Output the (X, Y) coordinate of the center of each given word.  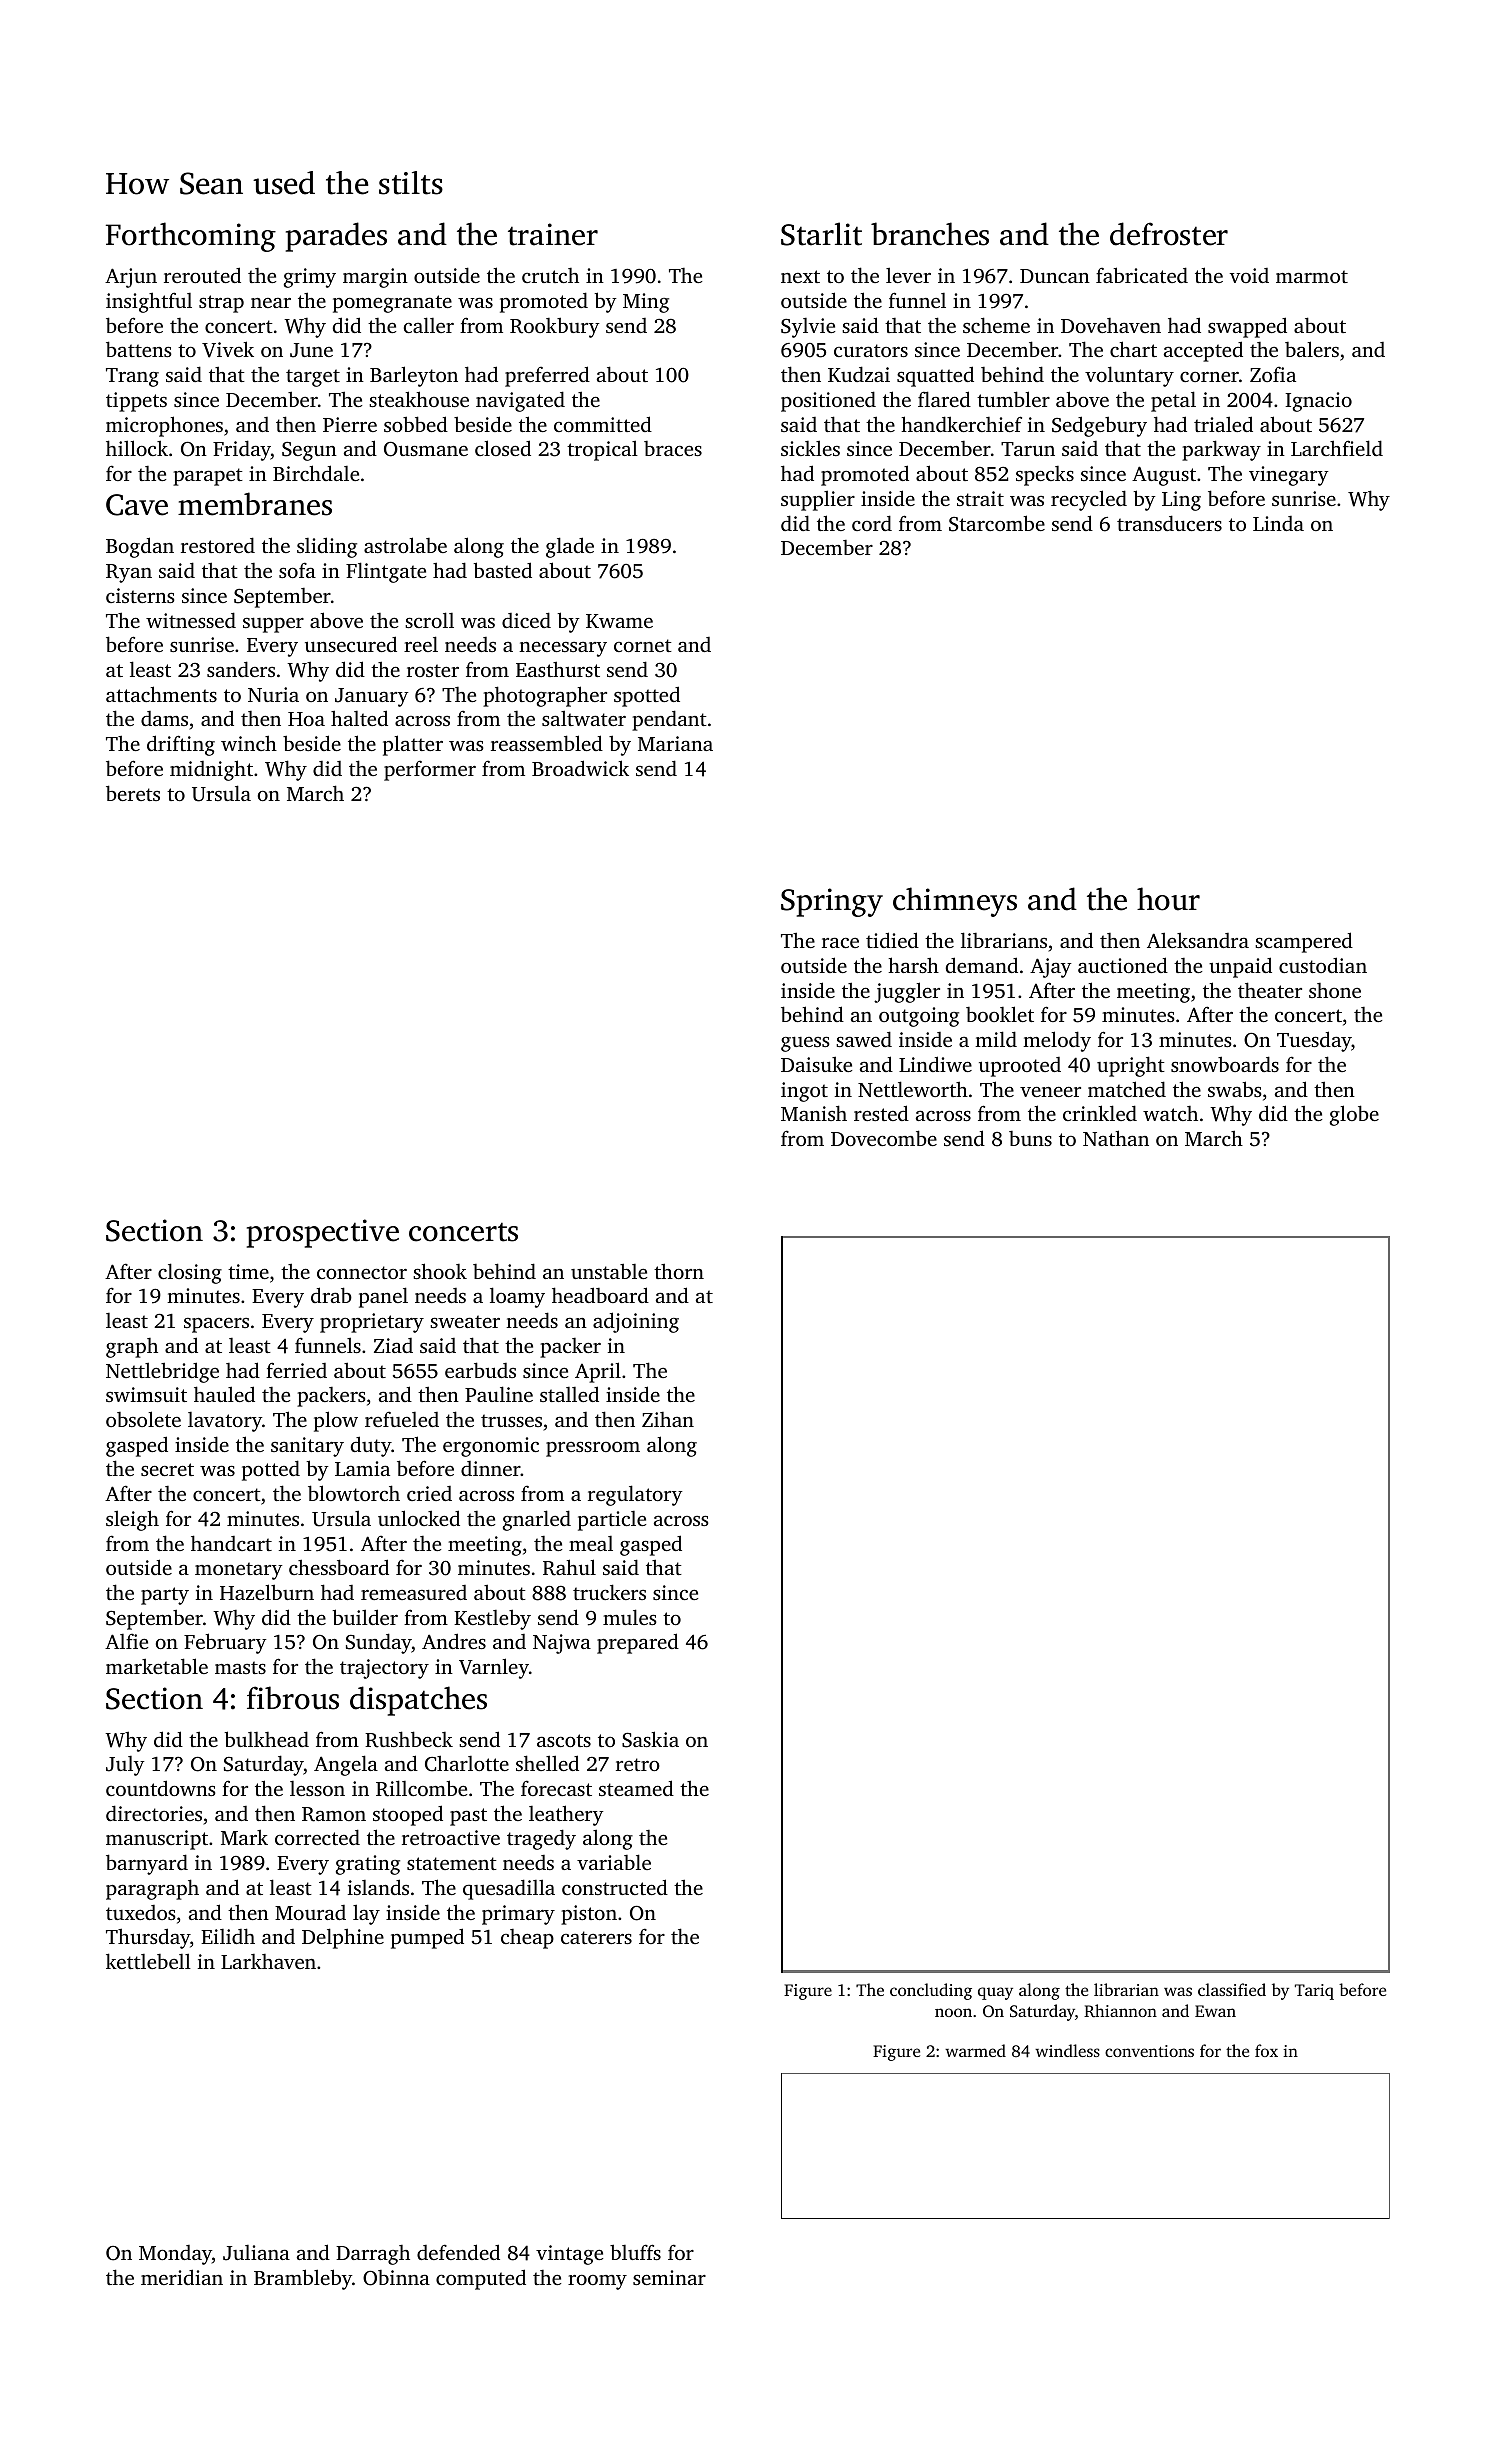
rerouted (202, 275)
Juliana (256, 2253)
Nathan (1116, 1138)
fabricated (1142, 275)
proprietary (372, 1323)
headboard (600, 1295)
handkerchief (961, 424)
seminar (669, 2277)
